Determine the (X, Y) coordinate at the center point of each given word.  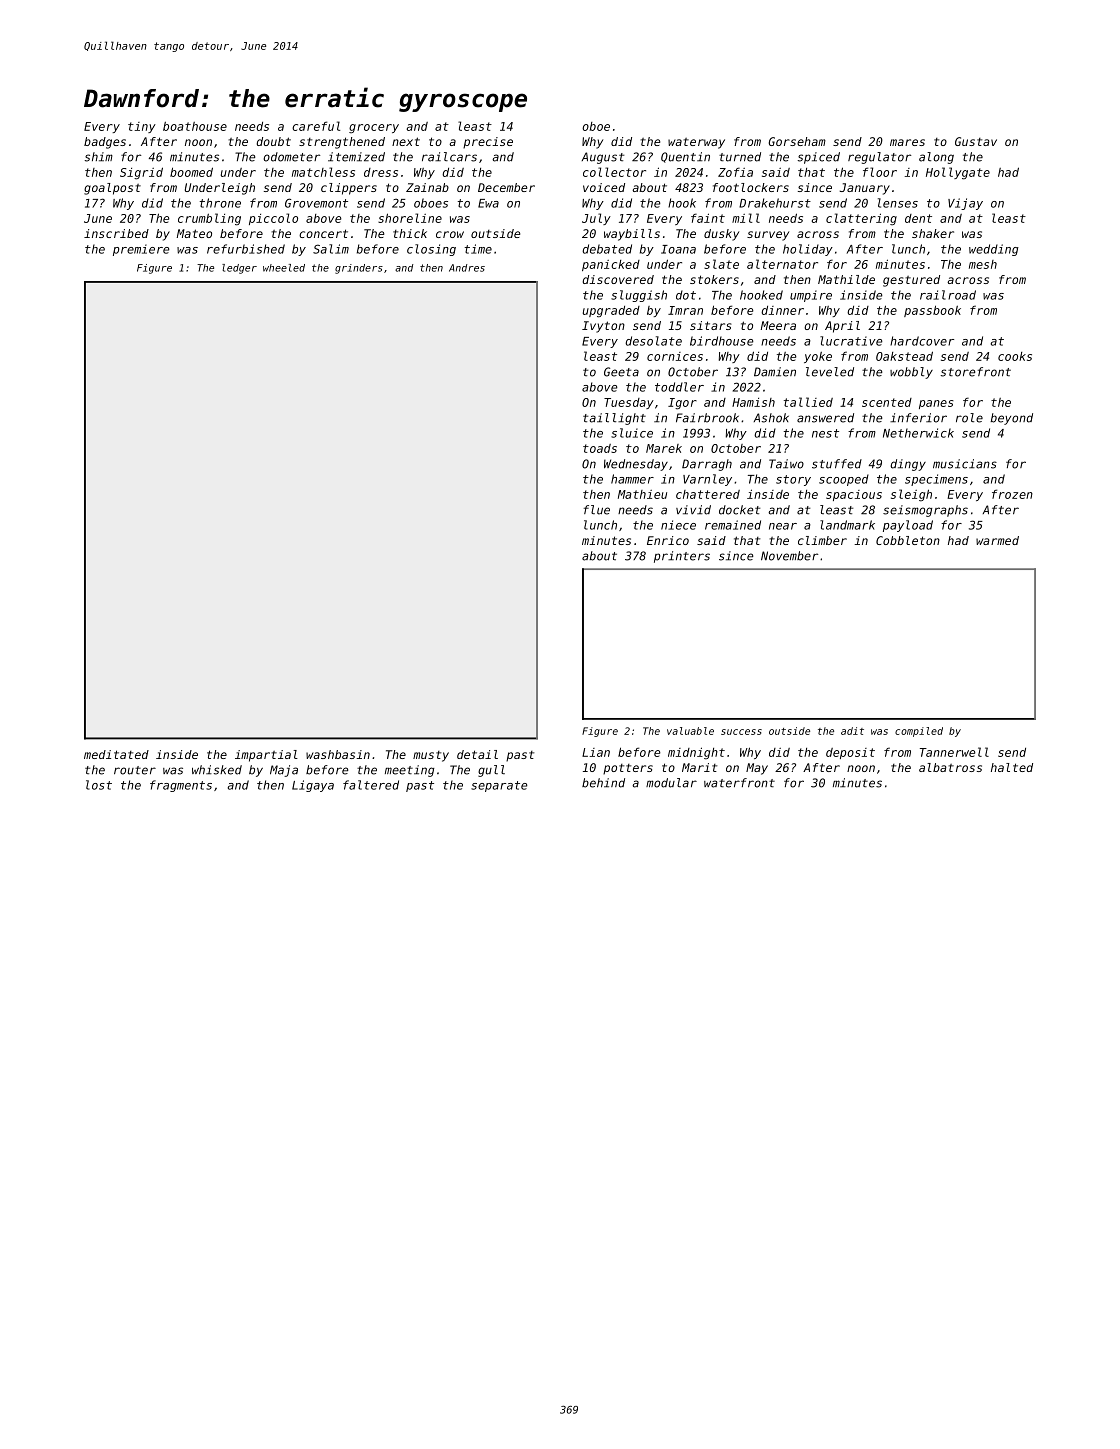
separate (499, 786)
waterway (696, 143)
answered (825, 418)
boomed (191, 172)
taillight (614, 419)
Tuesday (629, 403)
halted (1012, 767)
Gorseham (797, 141)
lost (99, 785)
